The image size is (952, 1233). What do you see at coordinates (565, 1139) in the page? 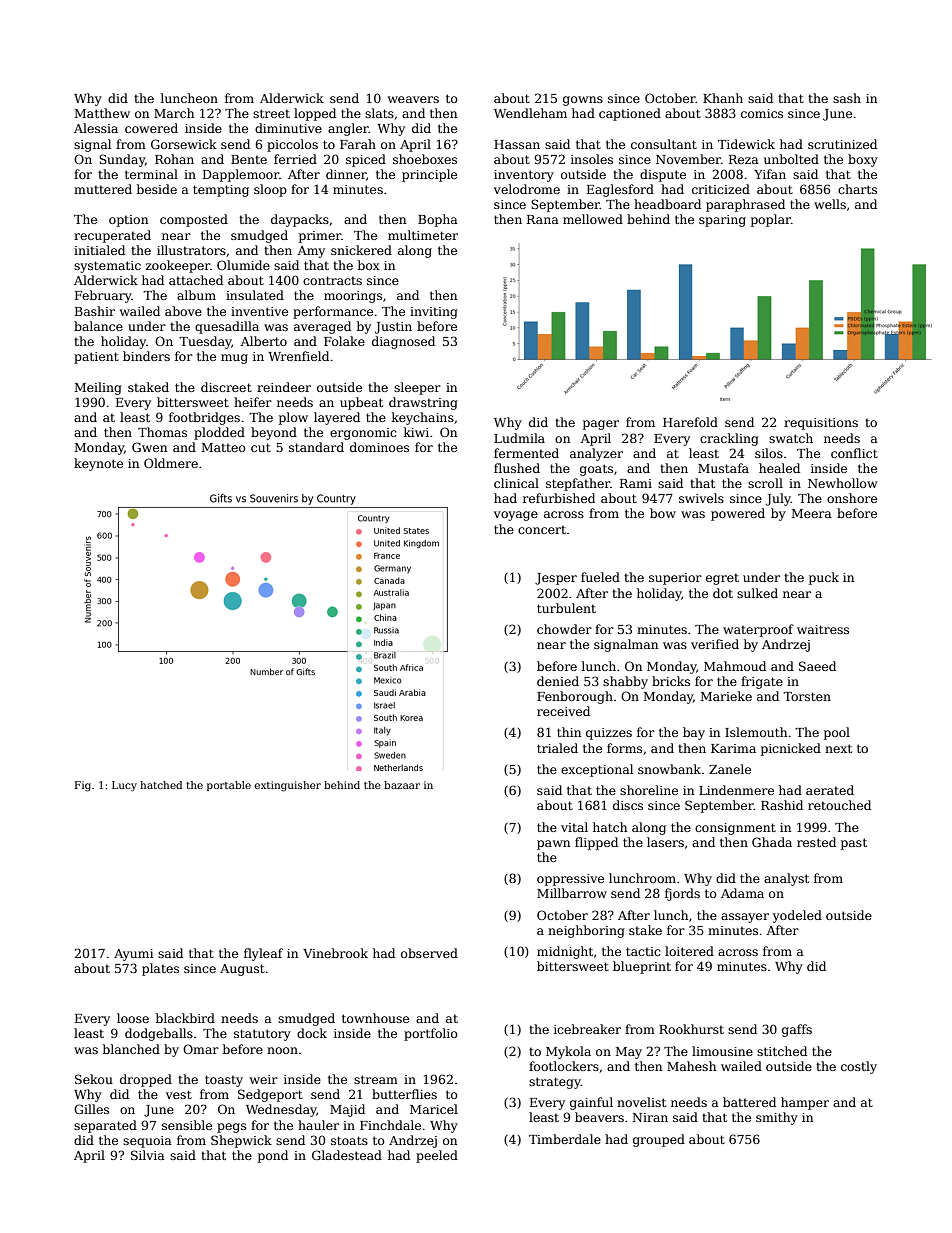
I see `Timberdale` at bounding box center [565, 1139].
